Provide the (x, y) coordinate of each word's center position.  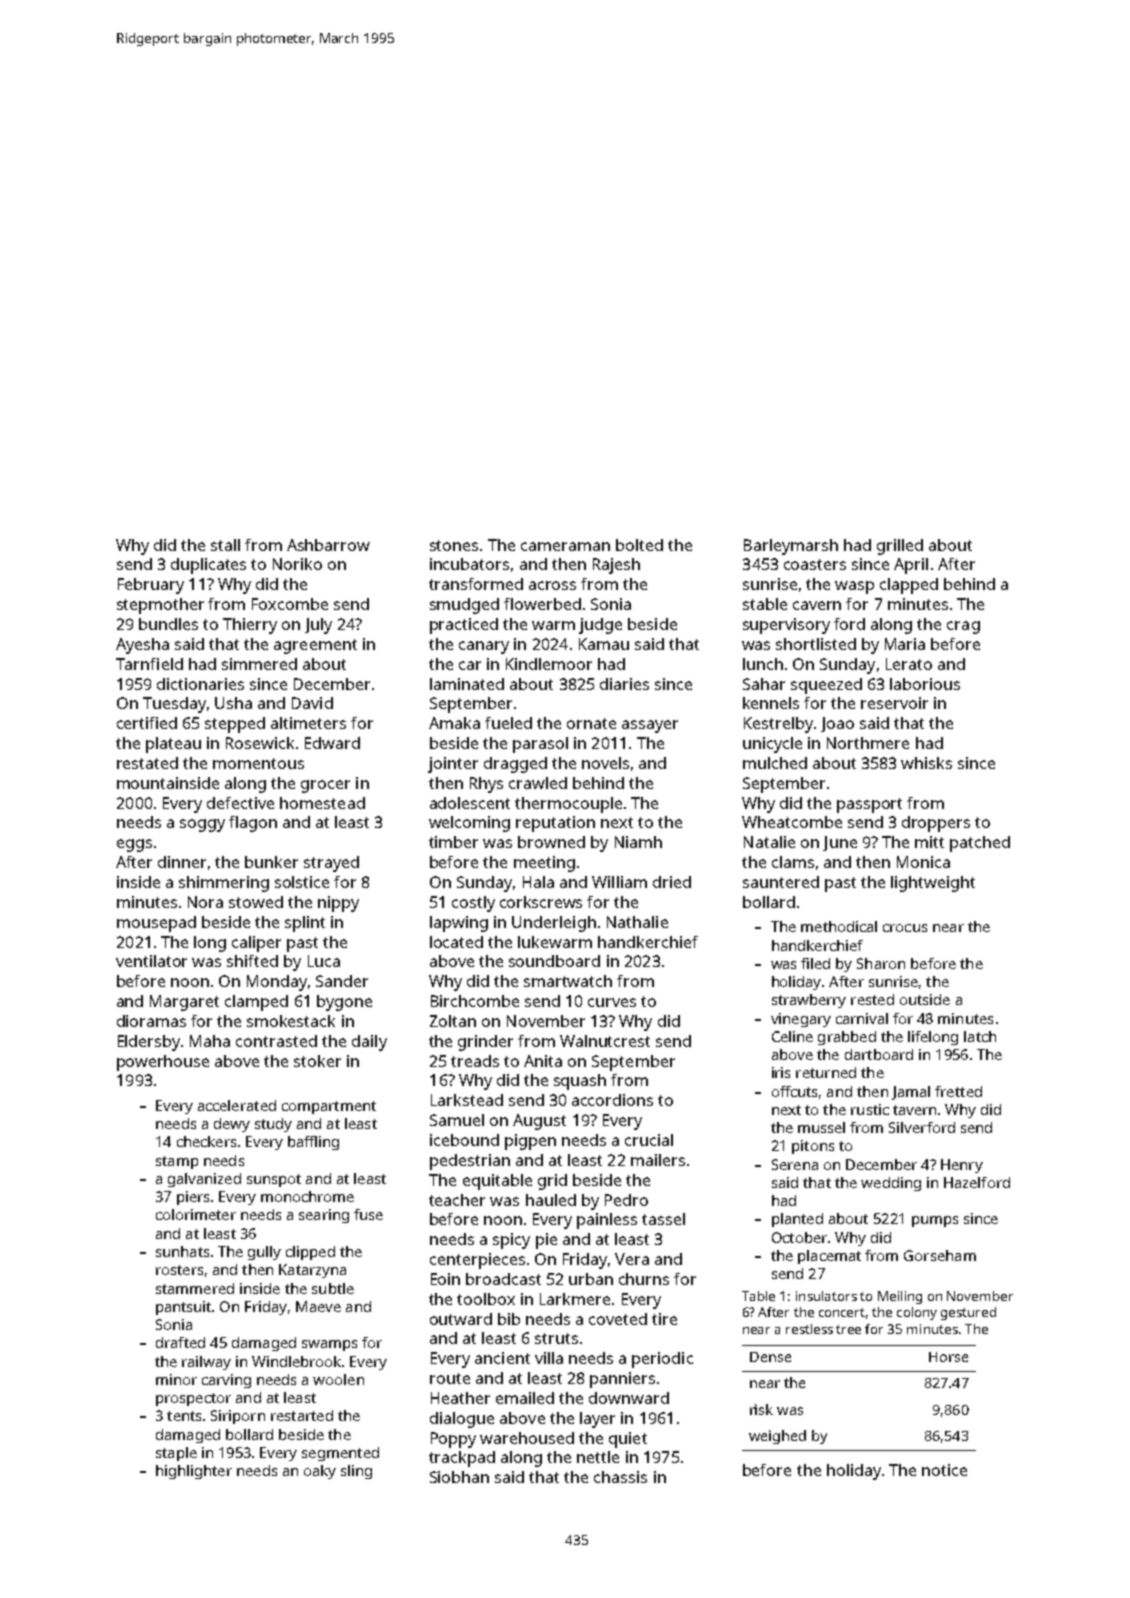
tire (664, 1319)
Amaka (454, 723)
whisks (926, 763)
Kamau (604, 644)
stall (225, 545)
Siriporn (238, 1417)
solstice (302, 882)
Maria (905, 644)
